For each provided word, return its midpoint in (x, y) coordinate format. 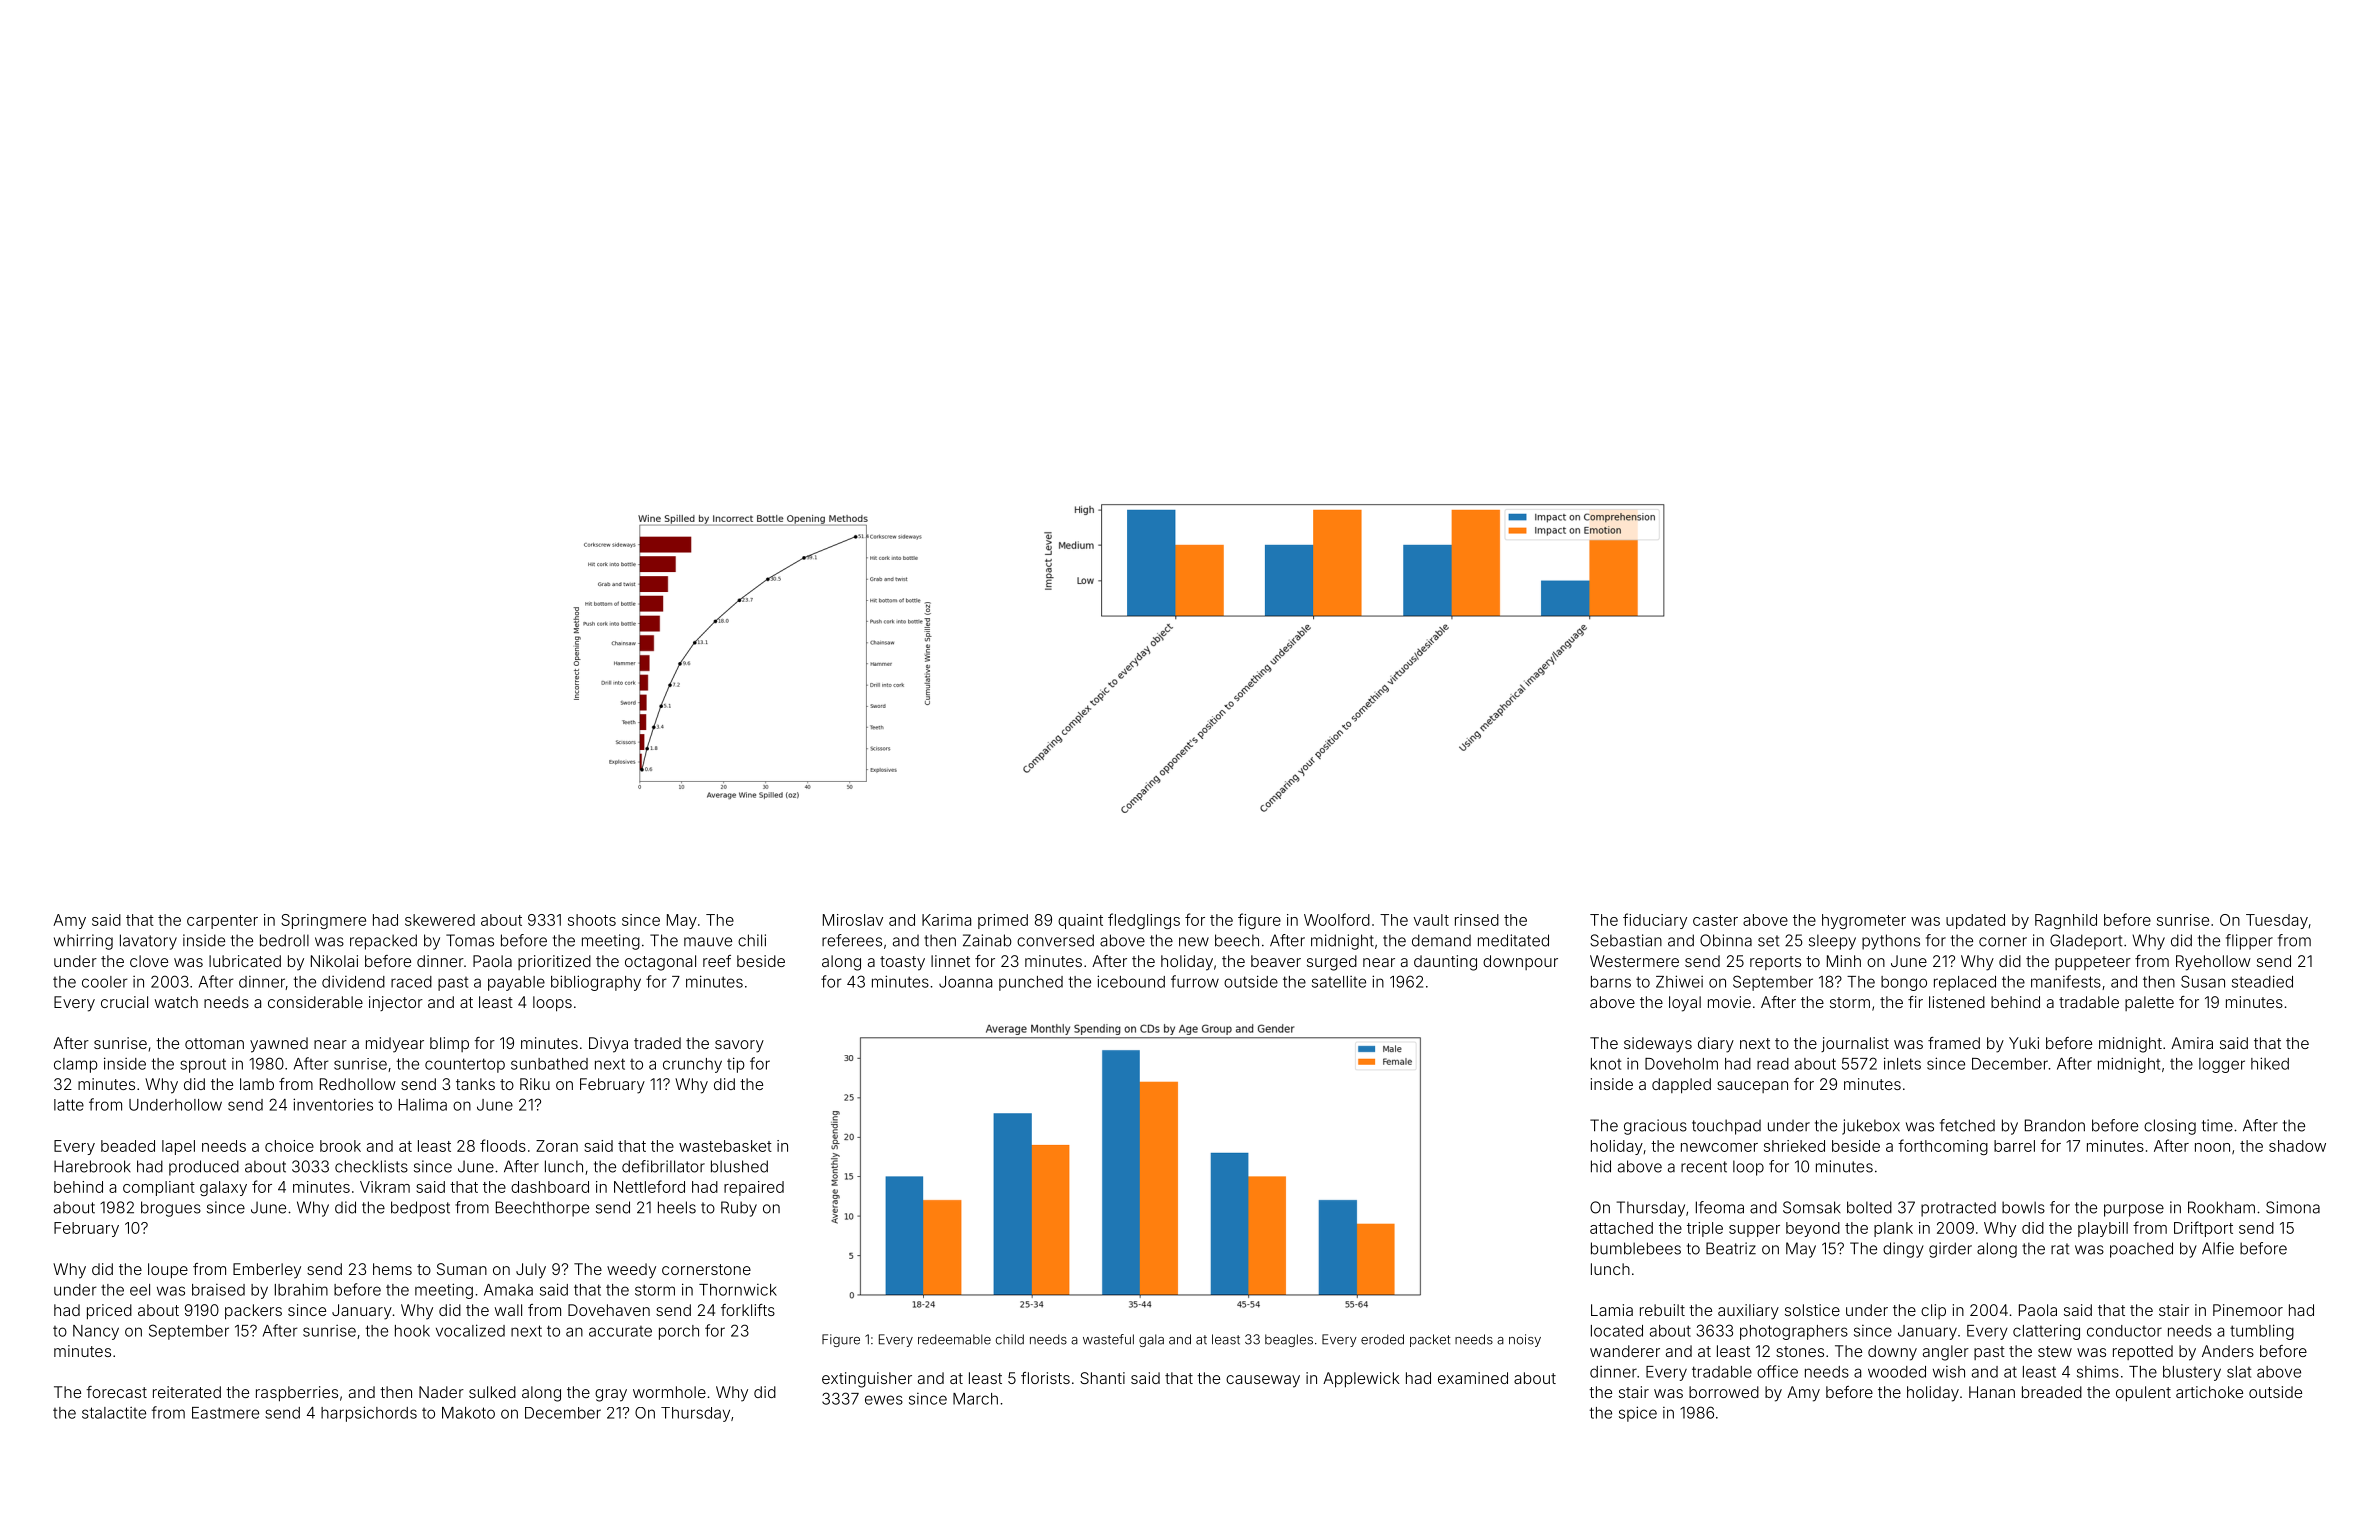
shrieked (1794, 1146)
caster (1715, 920)
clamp (76, 1065)
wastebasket (725, 1146)
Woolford (1337, 919)
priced (109, 1312)
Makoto (468, 1413)
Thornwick (738, 1290)
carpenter (222, 922)
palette (2149, 1003)
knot (1606, 1064)
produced (204, 1168)
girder (1950, 1250)
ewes (884, 1400)
